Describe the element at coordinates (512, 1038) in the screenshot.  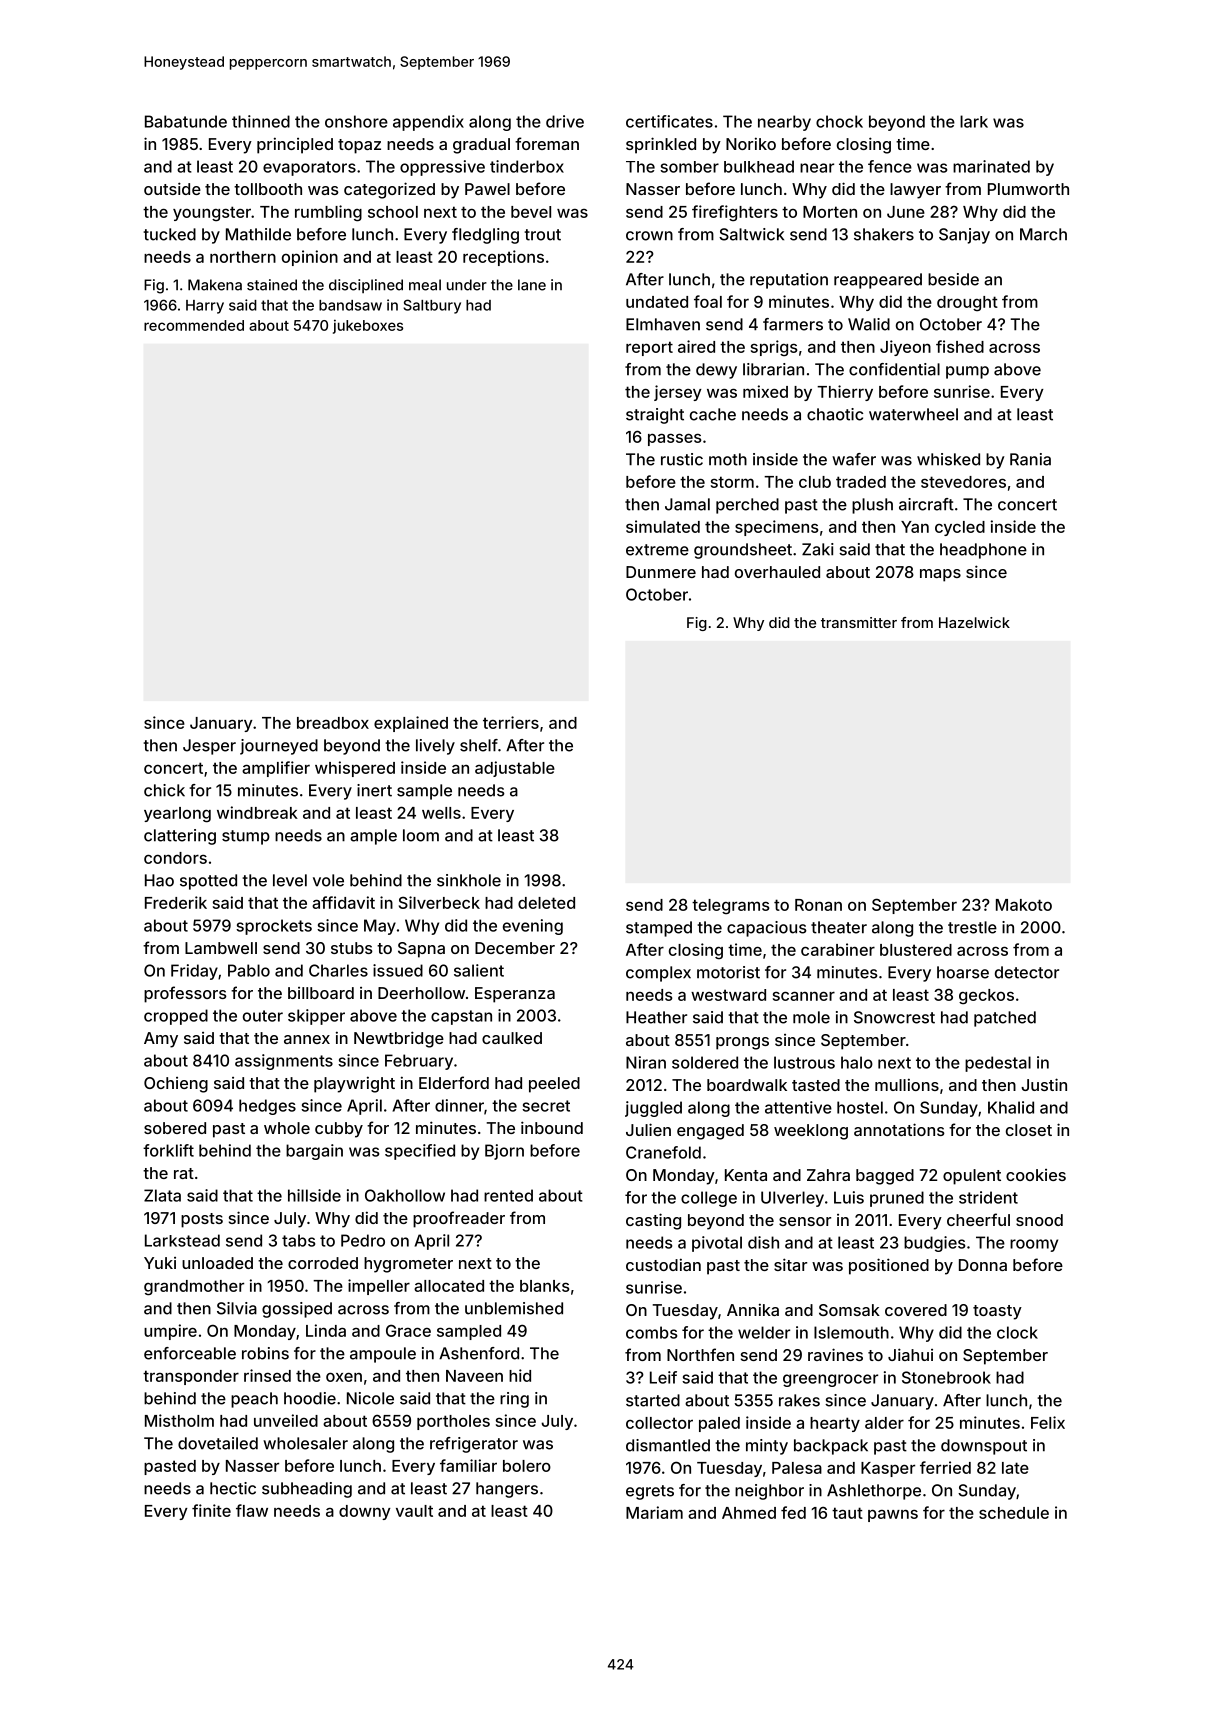
I see `caulked` at that location.
